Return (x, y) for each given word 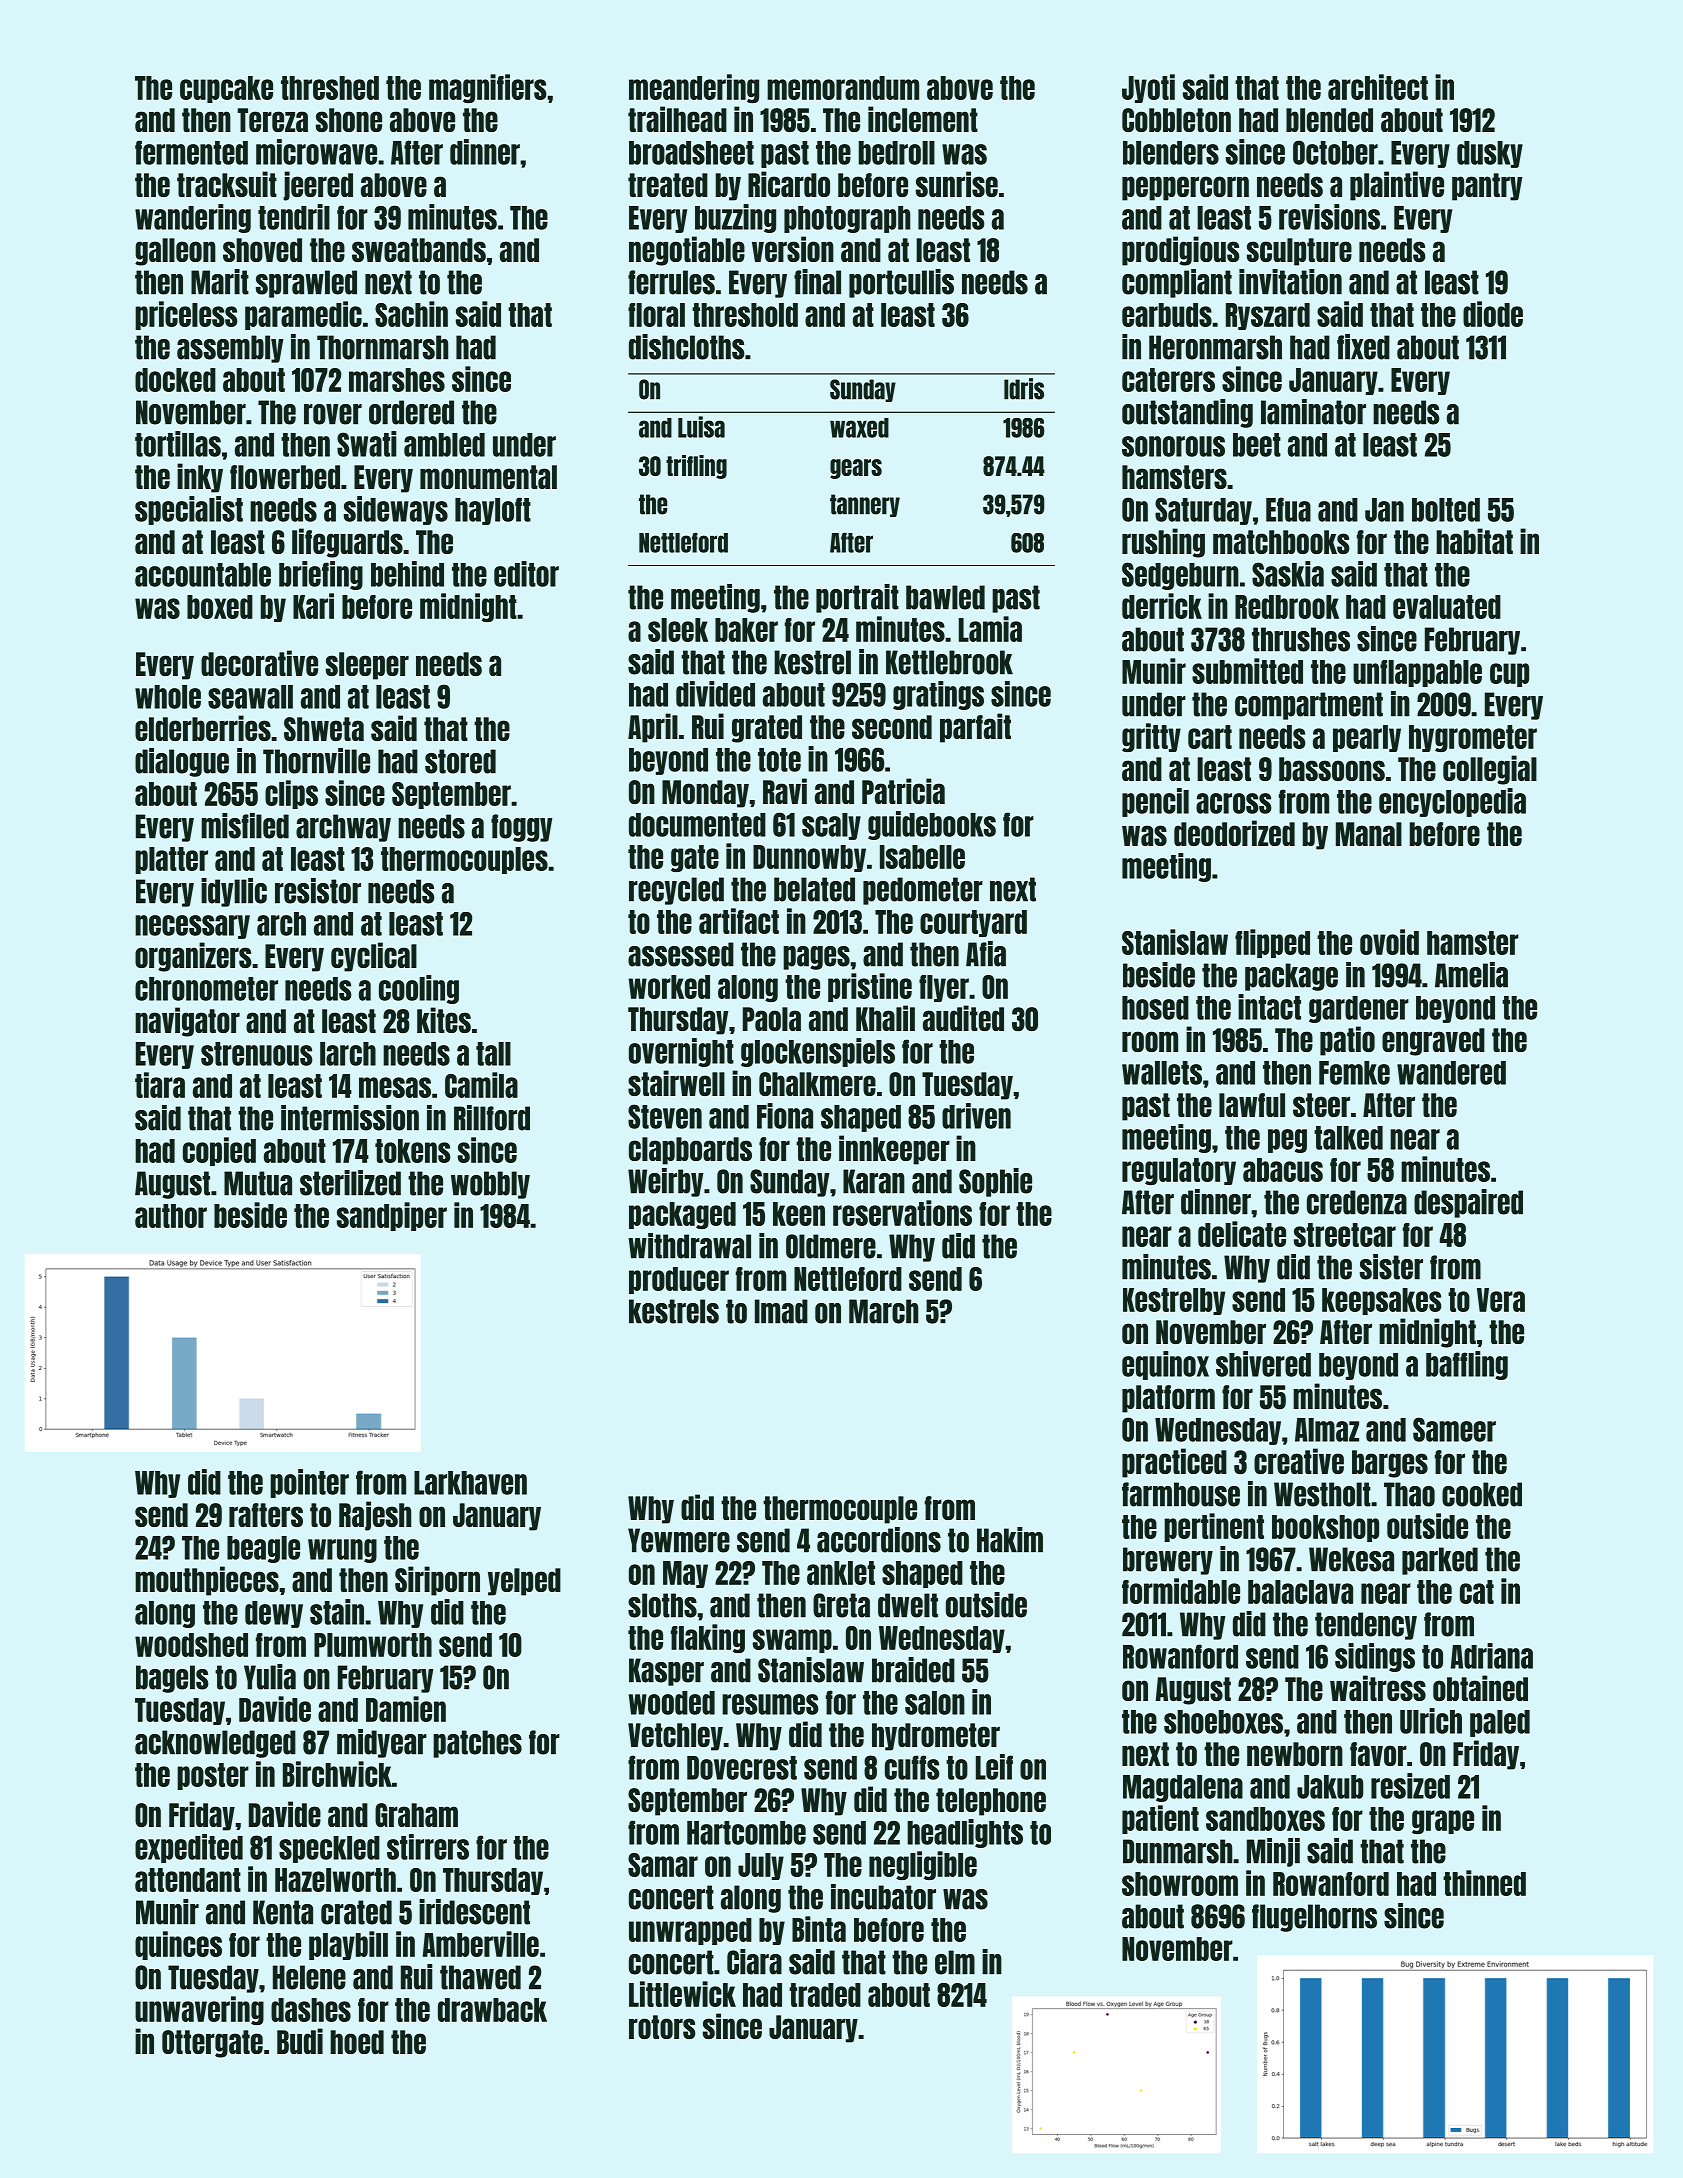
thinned (1484, 1883)
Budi (300, 2041)
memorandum (843, 88)
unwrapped (690, 1931)
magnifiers (488, 88)
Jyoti (1148, 88)
